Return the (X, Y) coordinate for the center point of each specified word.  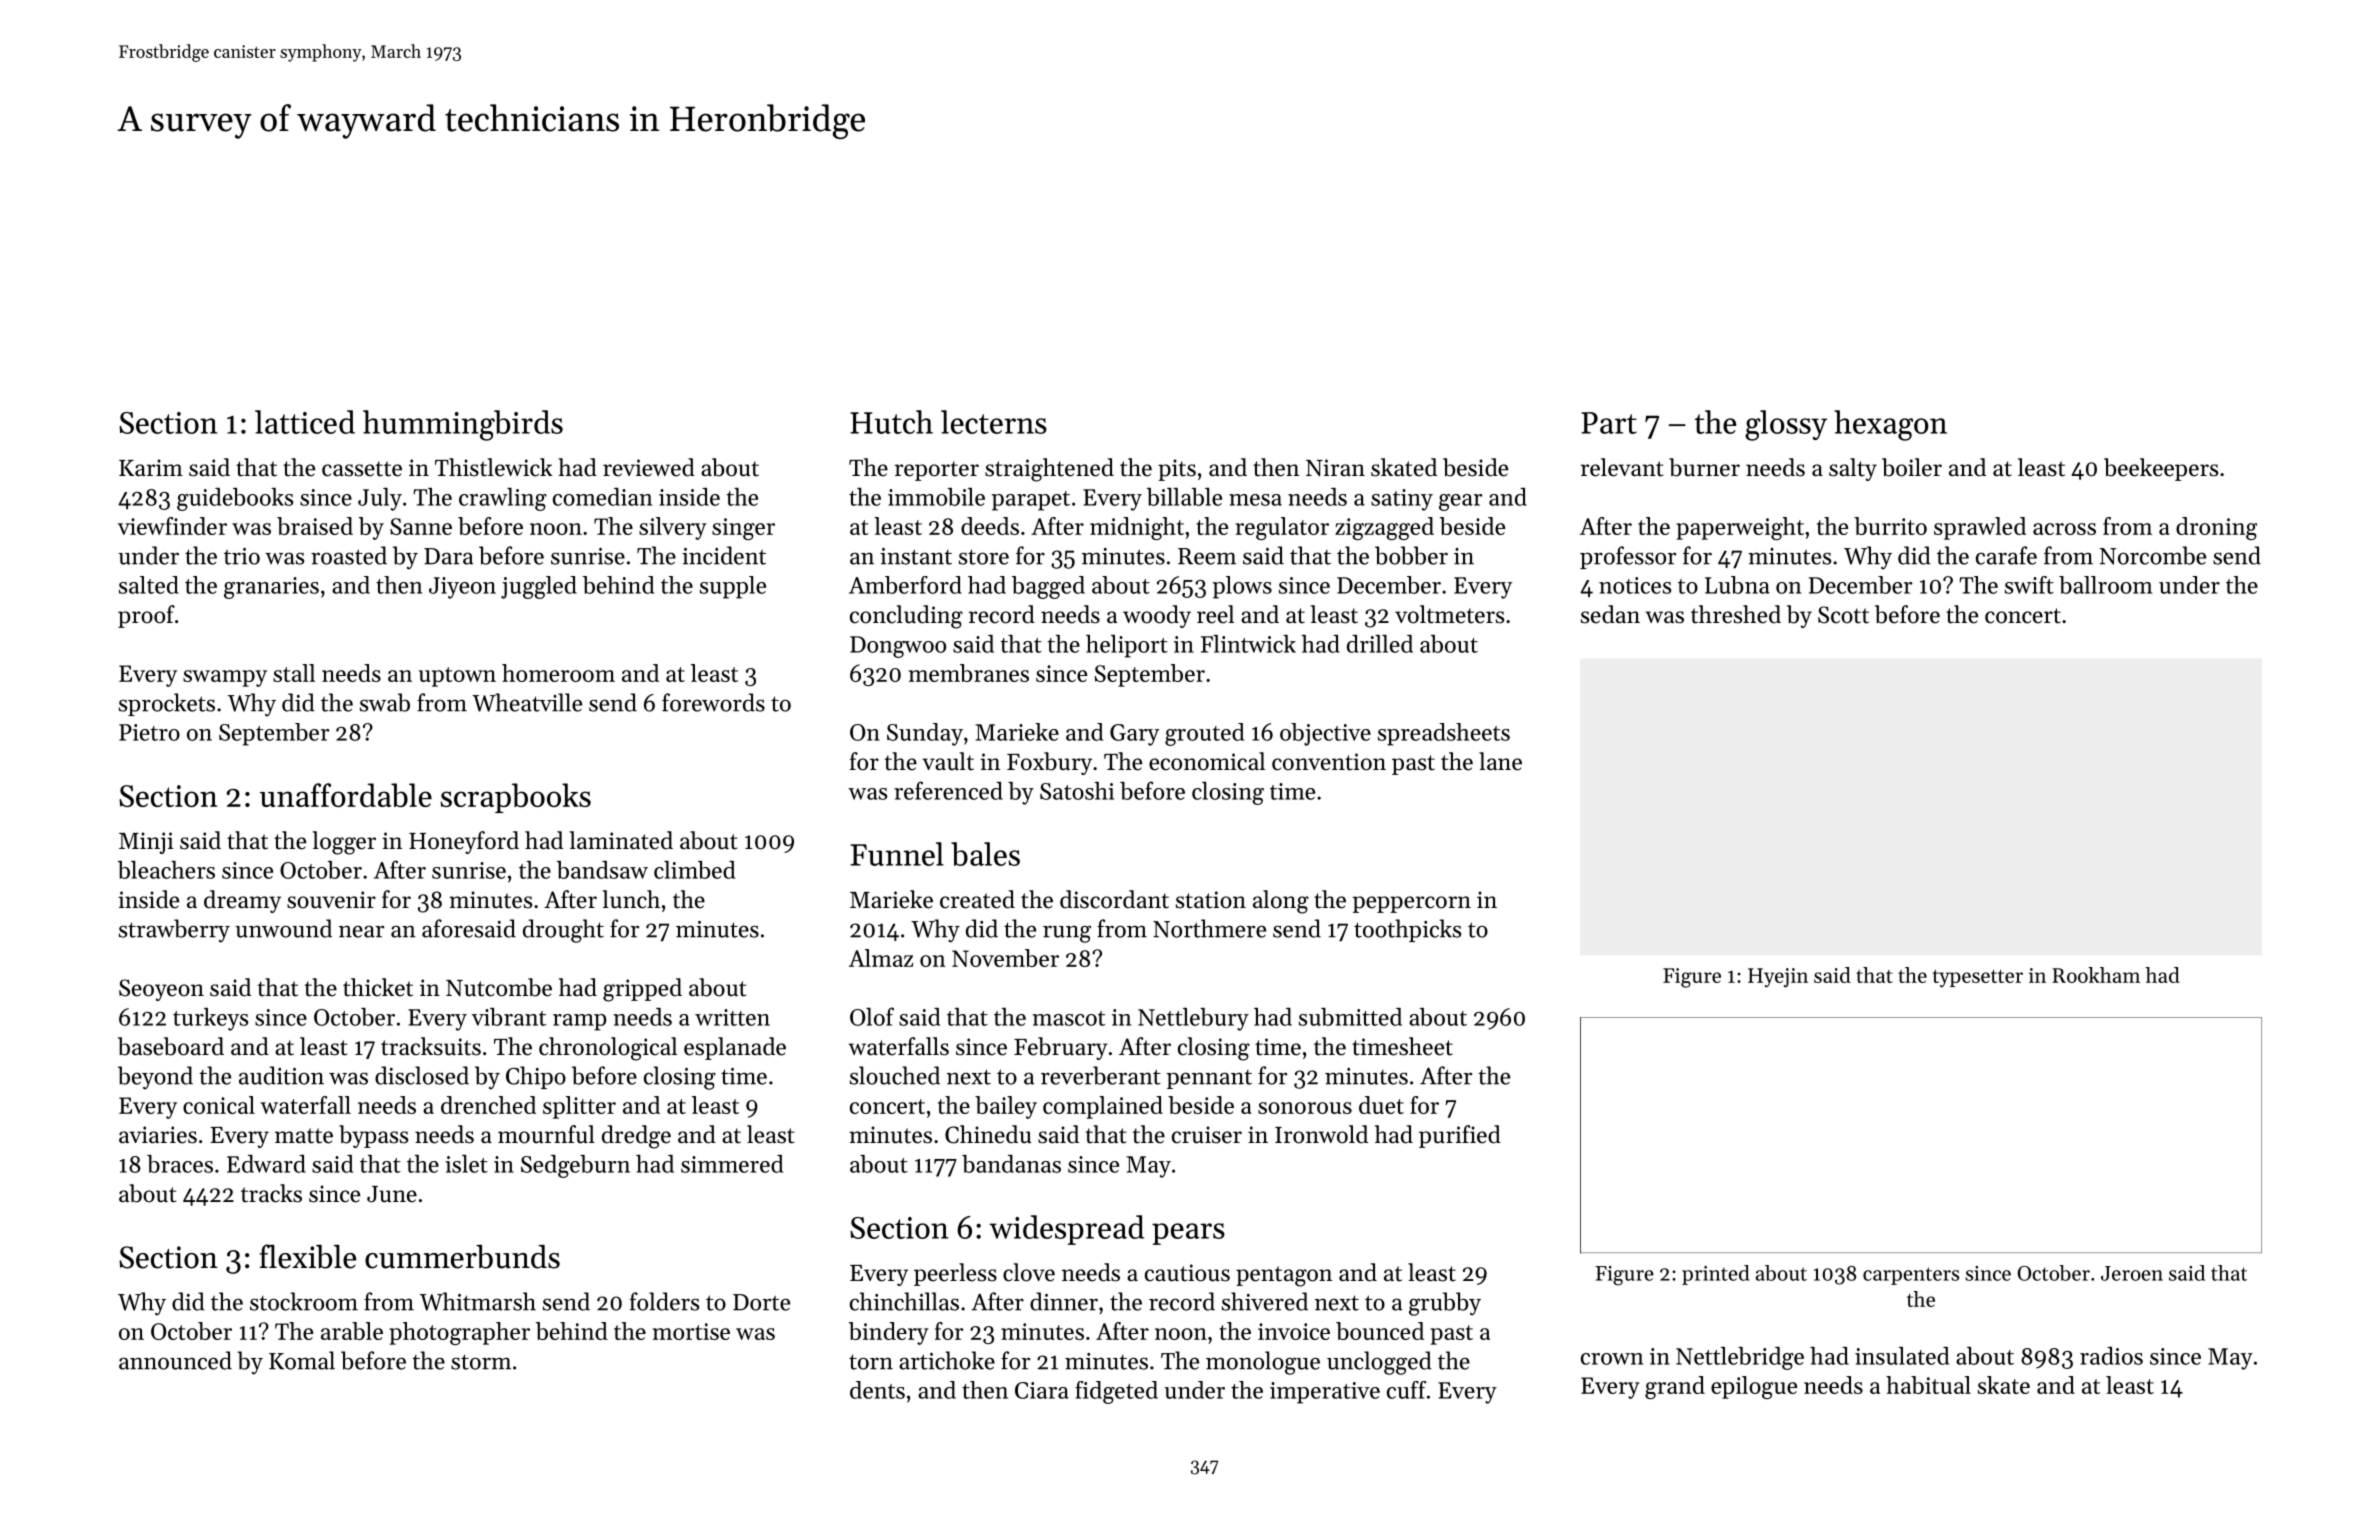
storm (481, 1362)
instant (916, 556)
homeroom (558, 673)
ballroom (2105, 585)
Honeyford (464, 842)
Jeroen (2132, 1273)
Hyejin (1778, 978)
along (1281, 902)
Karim (151, 467)
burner (1704, 467)
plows (1242, 587)
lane (1500, 761)
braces (180, 1164)
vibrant (509, 1017)
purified (1460, 1136)
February (1061, 1048)
